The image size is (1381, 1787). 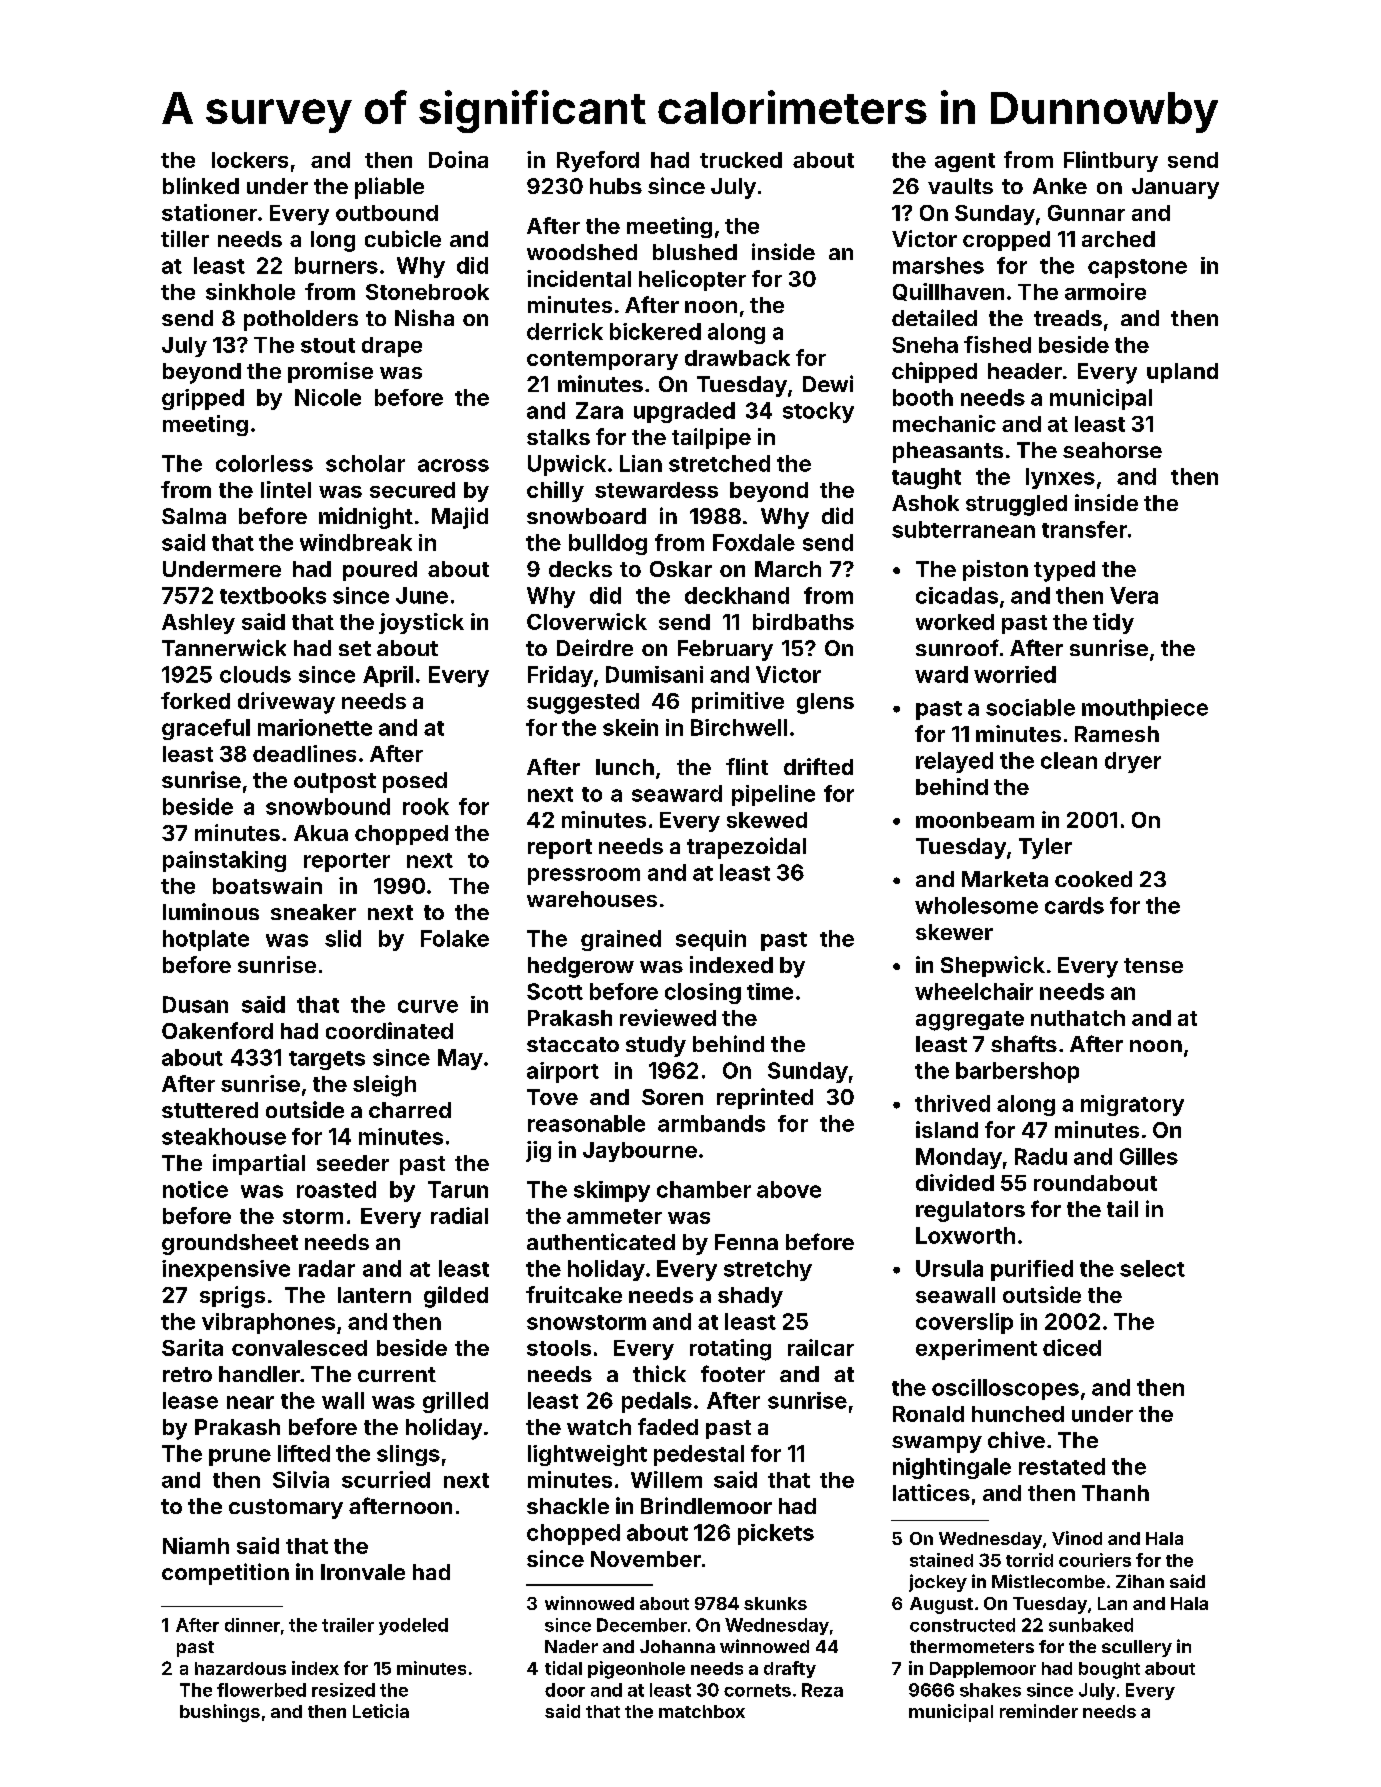 What do you see at coordinates (702, 1711) in the screenshot?
I see `matchbox` at bounding box center [702, 1711].
